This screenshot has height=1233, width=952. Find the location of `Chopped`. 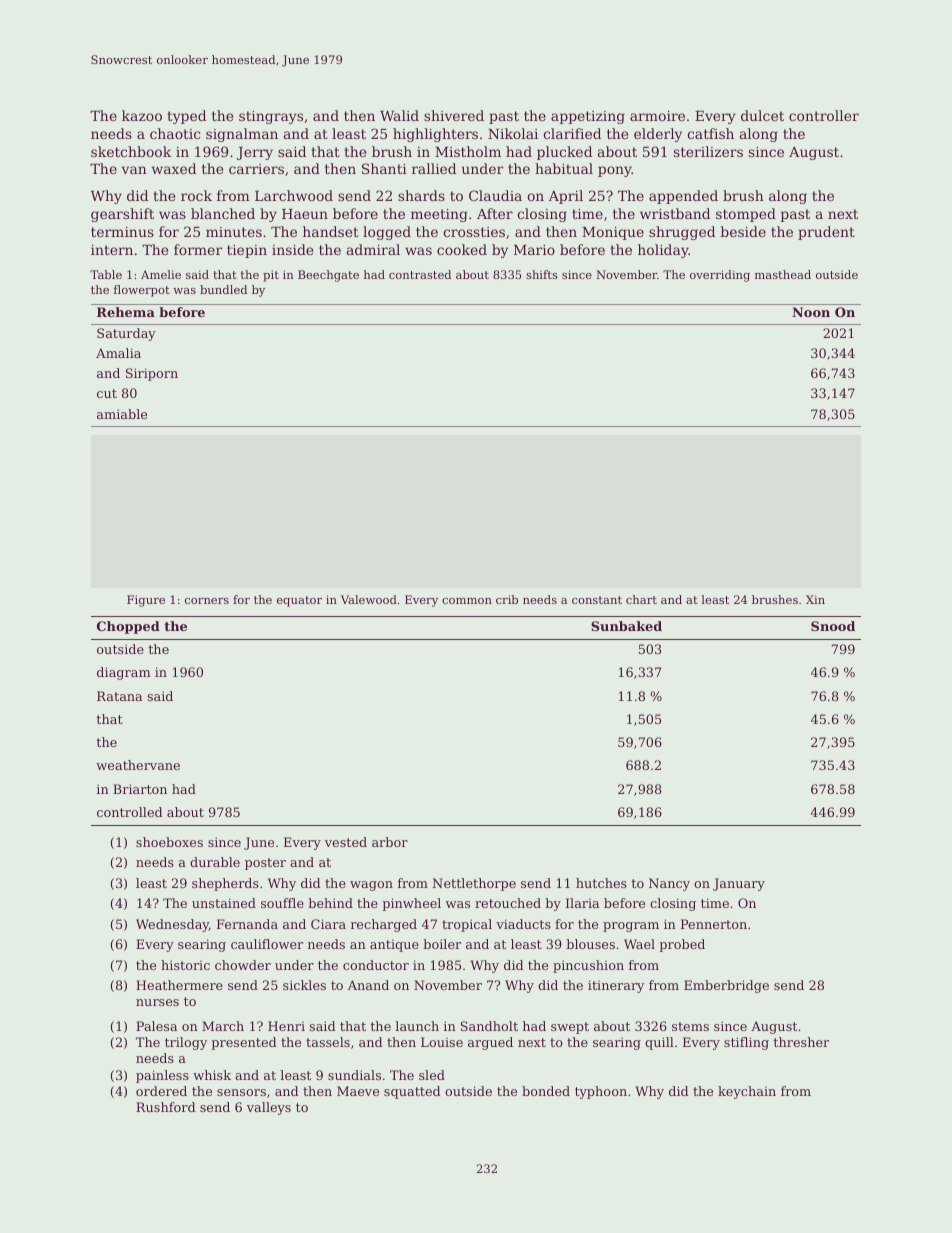

Chopped is located at coordinates (128, 627).
